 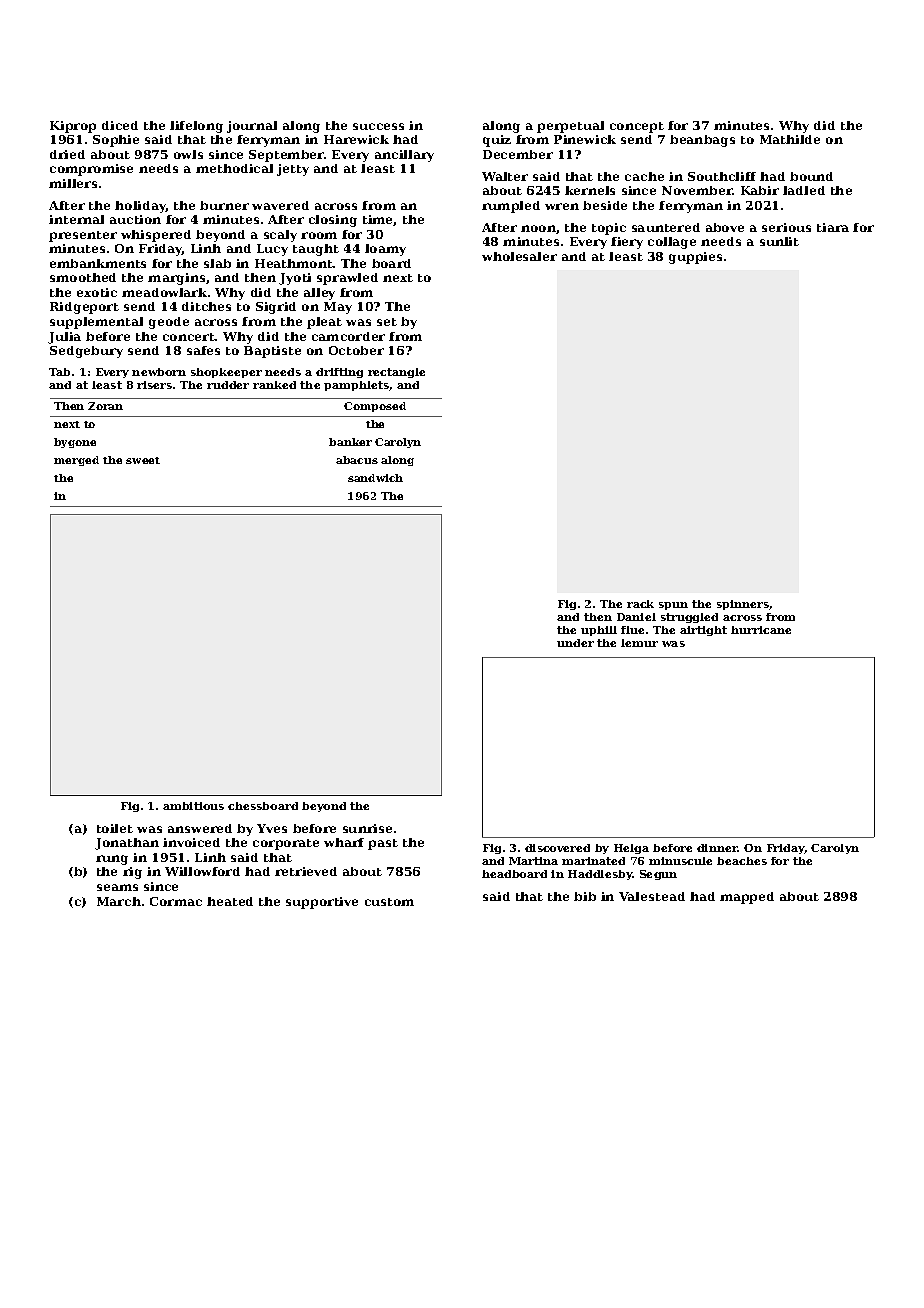 I want to click on sweet, so click(x=143, y=460).
